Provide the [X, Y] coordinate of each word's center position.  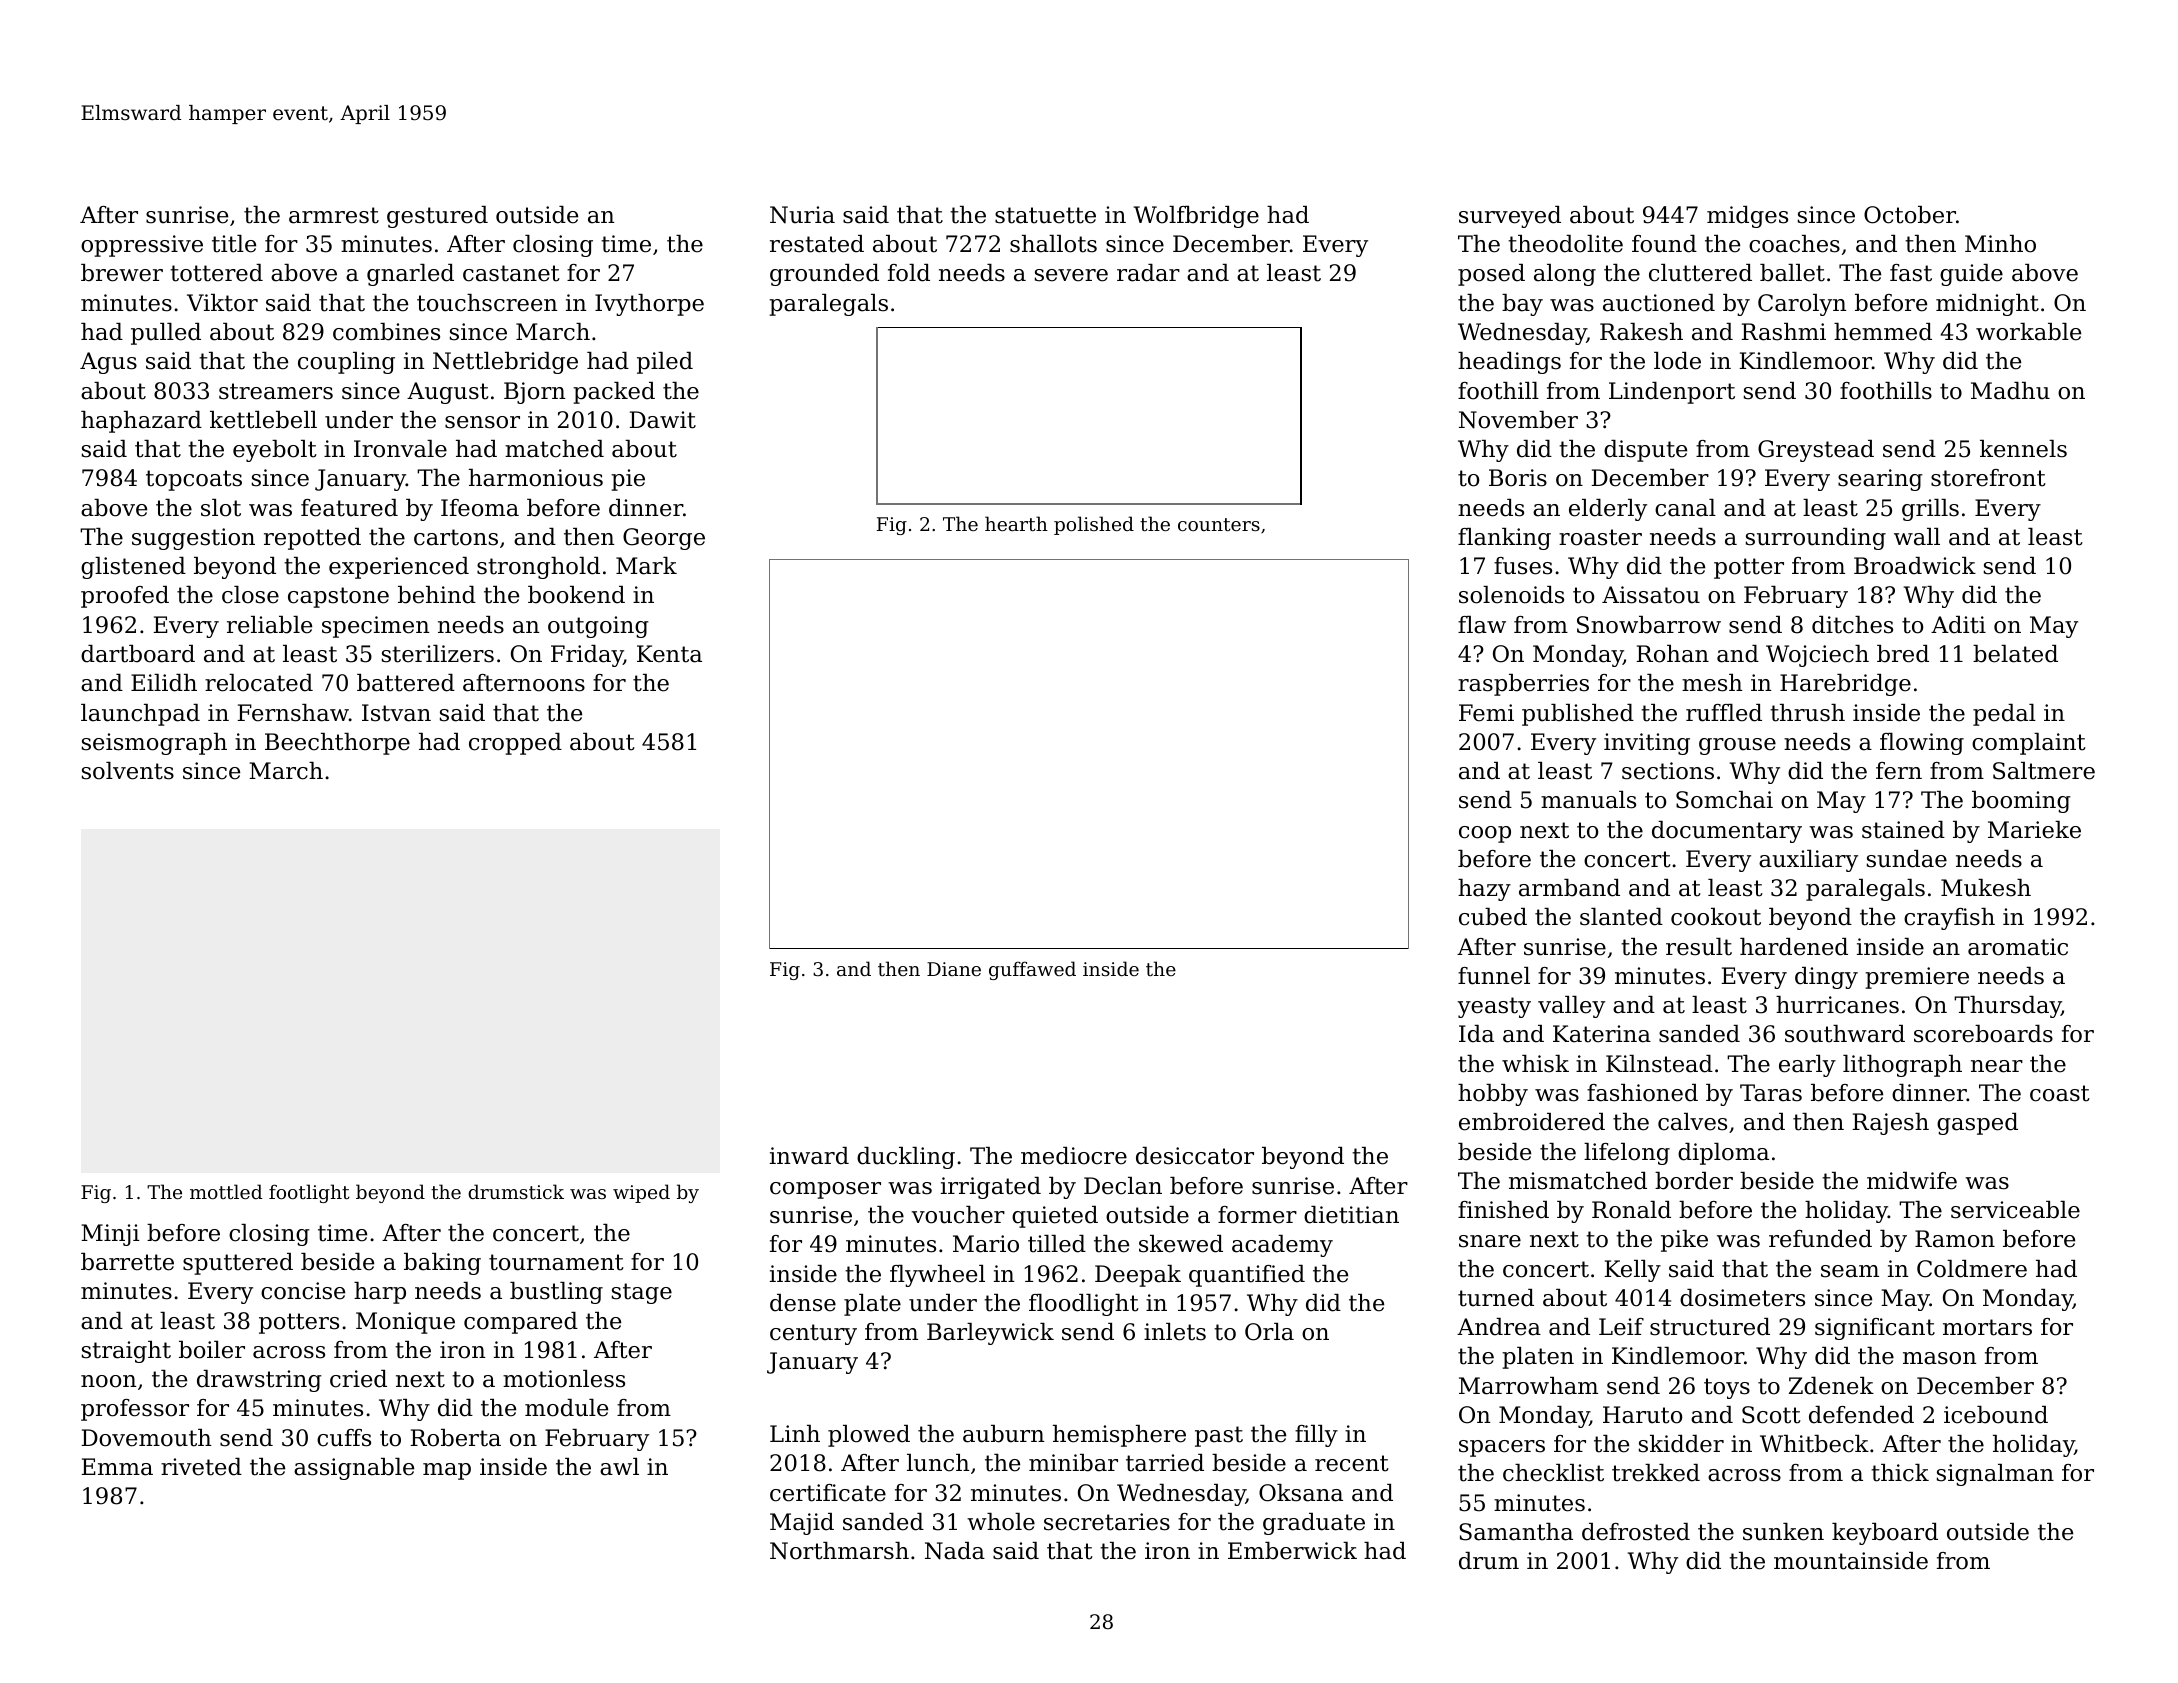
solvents [128, 771]
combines [386, 332]
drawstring [259, 1381]
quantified [1247, 1276]
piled [665, 363]
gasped [1977, 1124]
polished [1094, 525]
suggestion [193, 539]
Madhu [2010, 391]
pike [1684, 1241]
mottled [226, 1191]
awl [619, 1467]
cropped [515, 744]
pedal [2004, 715]
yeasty [1494, 1007]
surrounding [1816, 539]
